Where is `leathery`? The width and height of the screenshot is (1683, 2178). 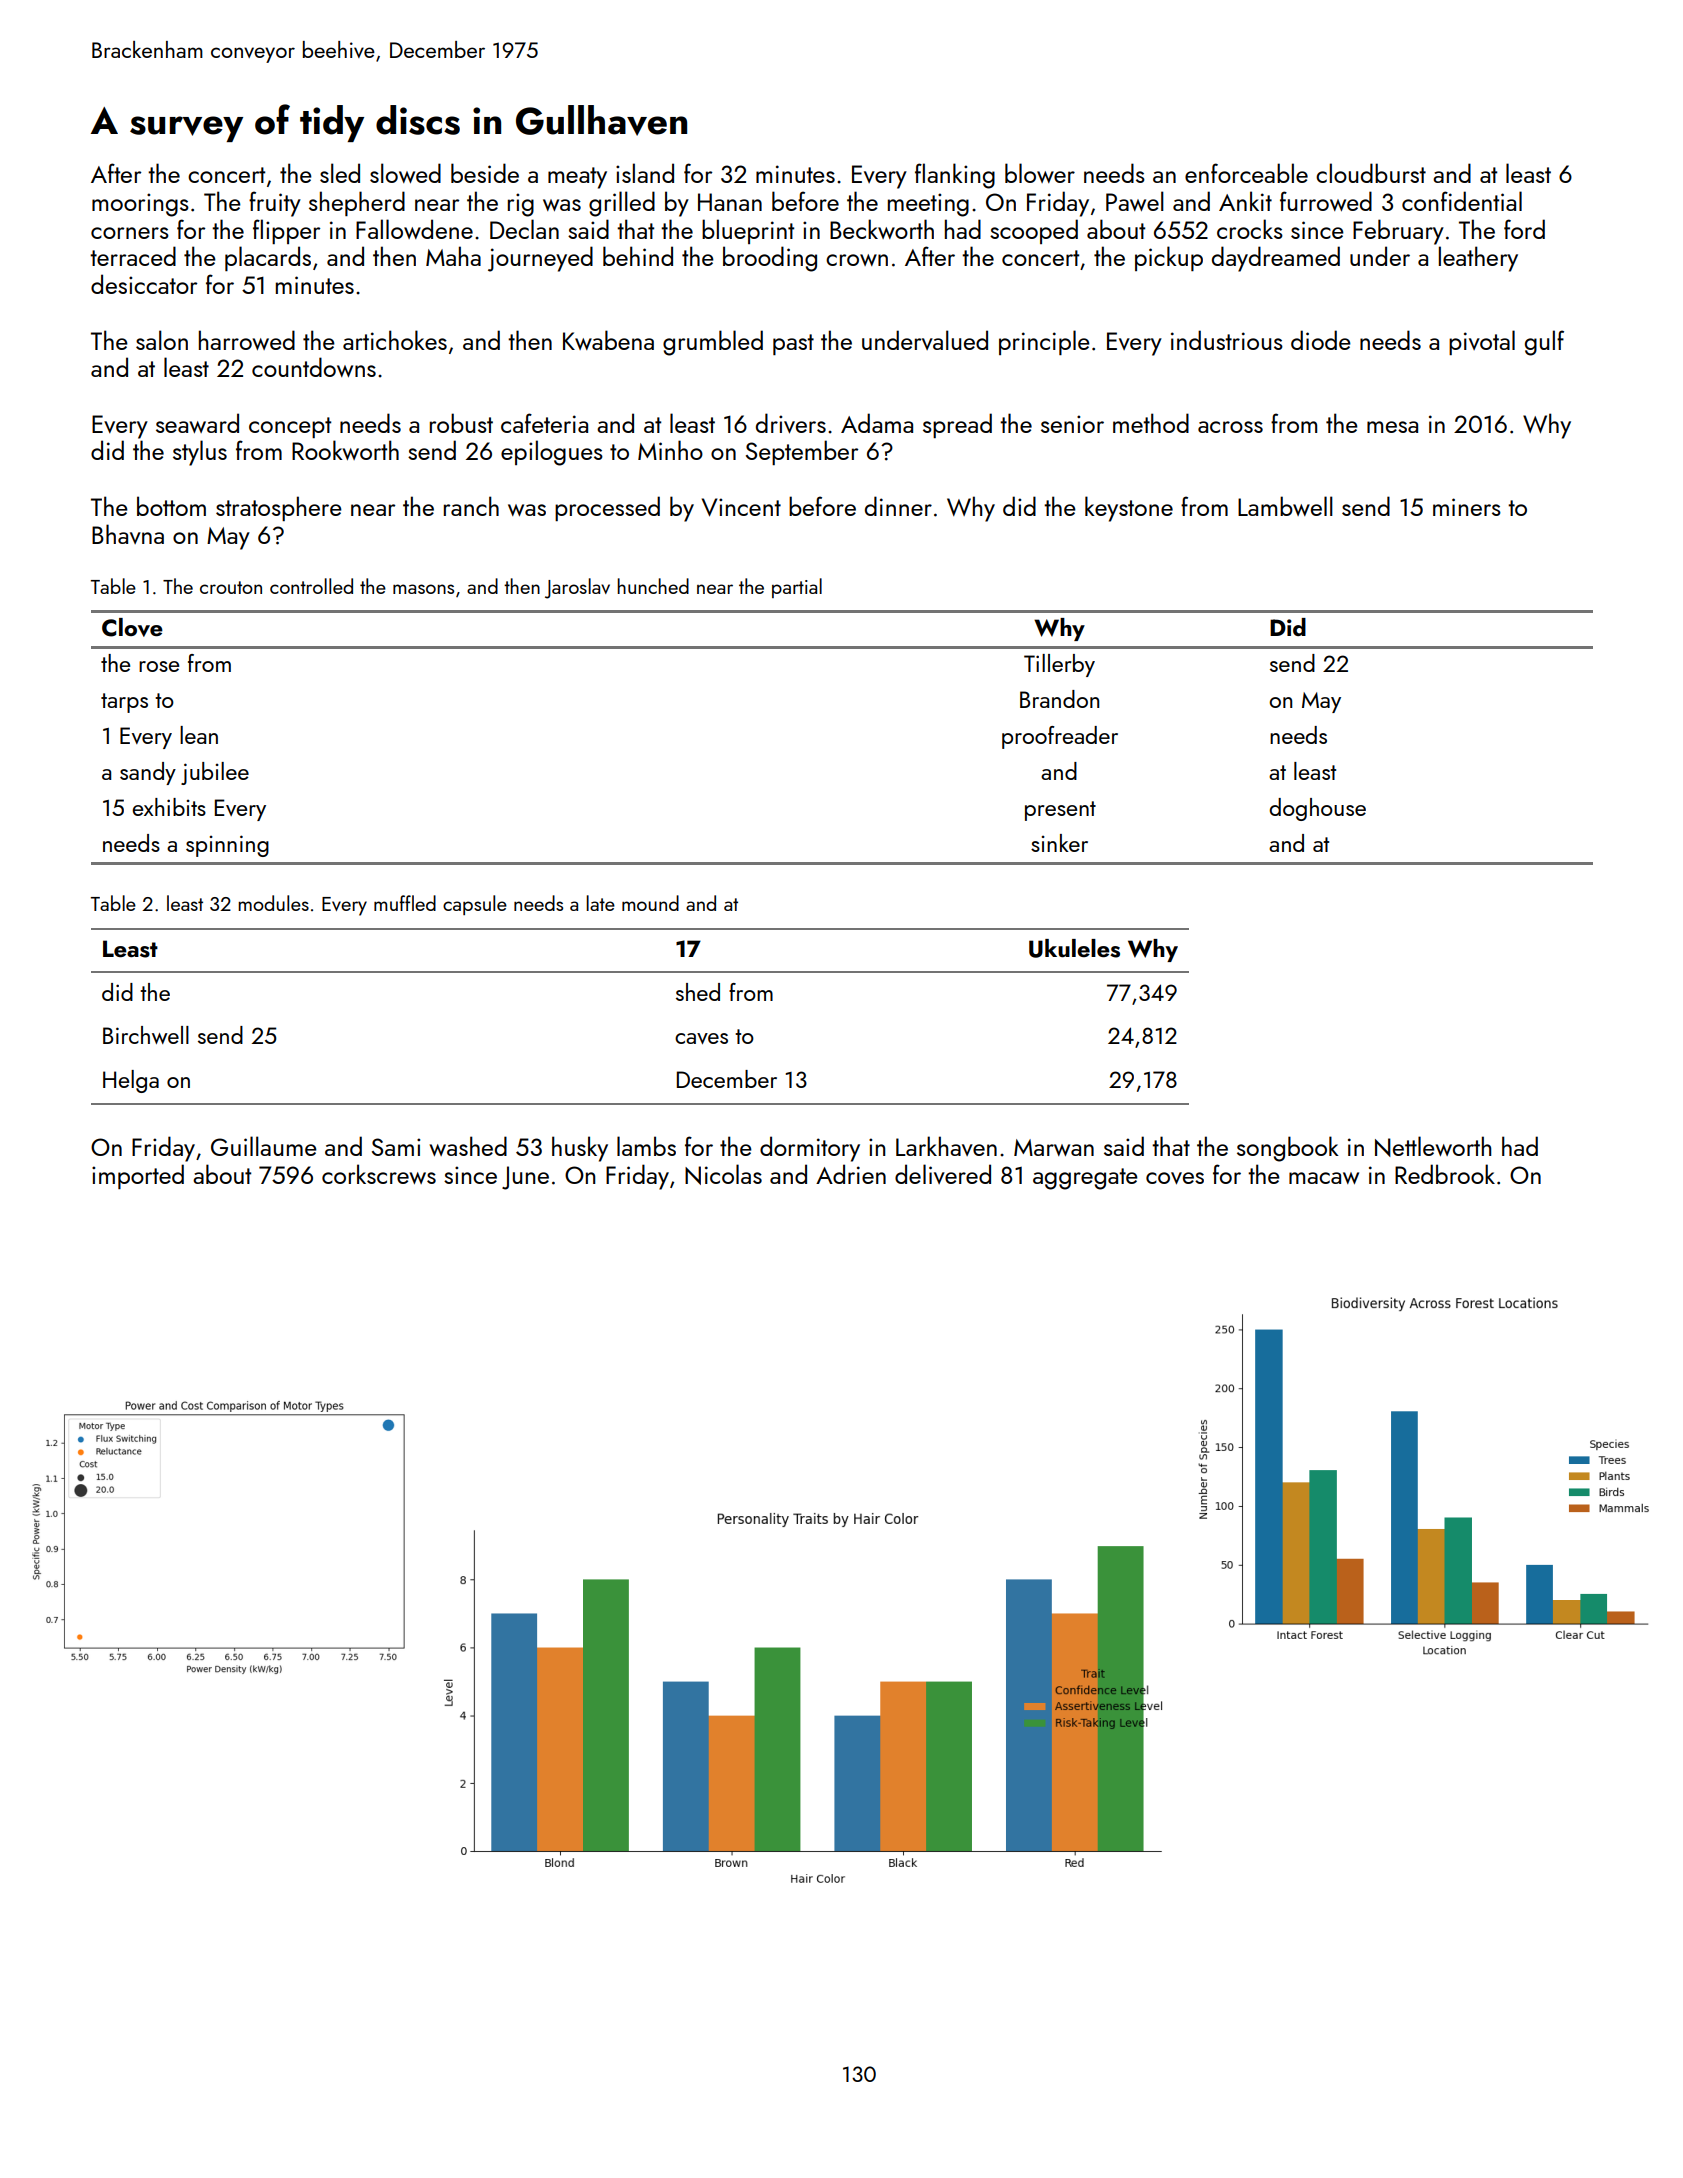
leathery is located at coordinates (1478, 259).
